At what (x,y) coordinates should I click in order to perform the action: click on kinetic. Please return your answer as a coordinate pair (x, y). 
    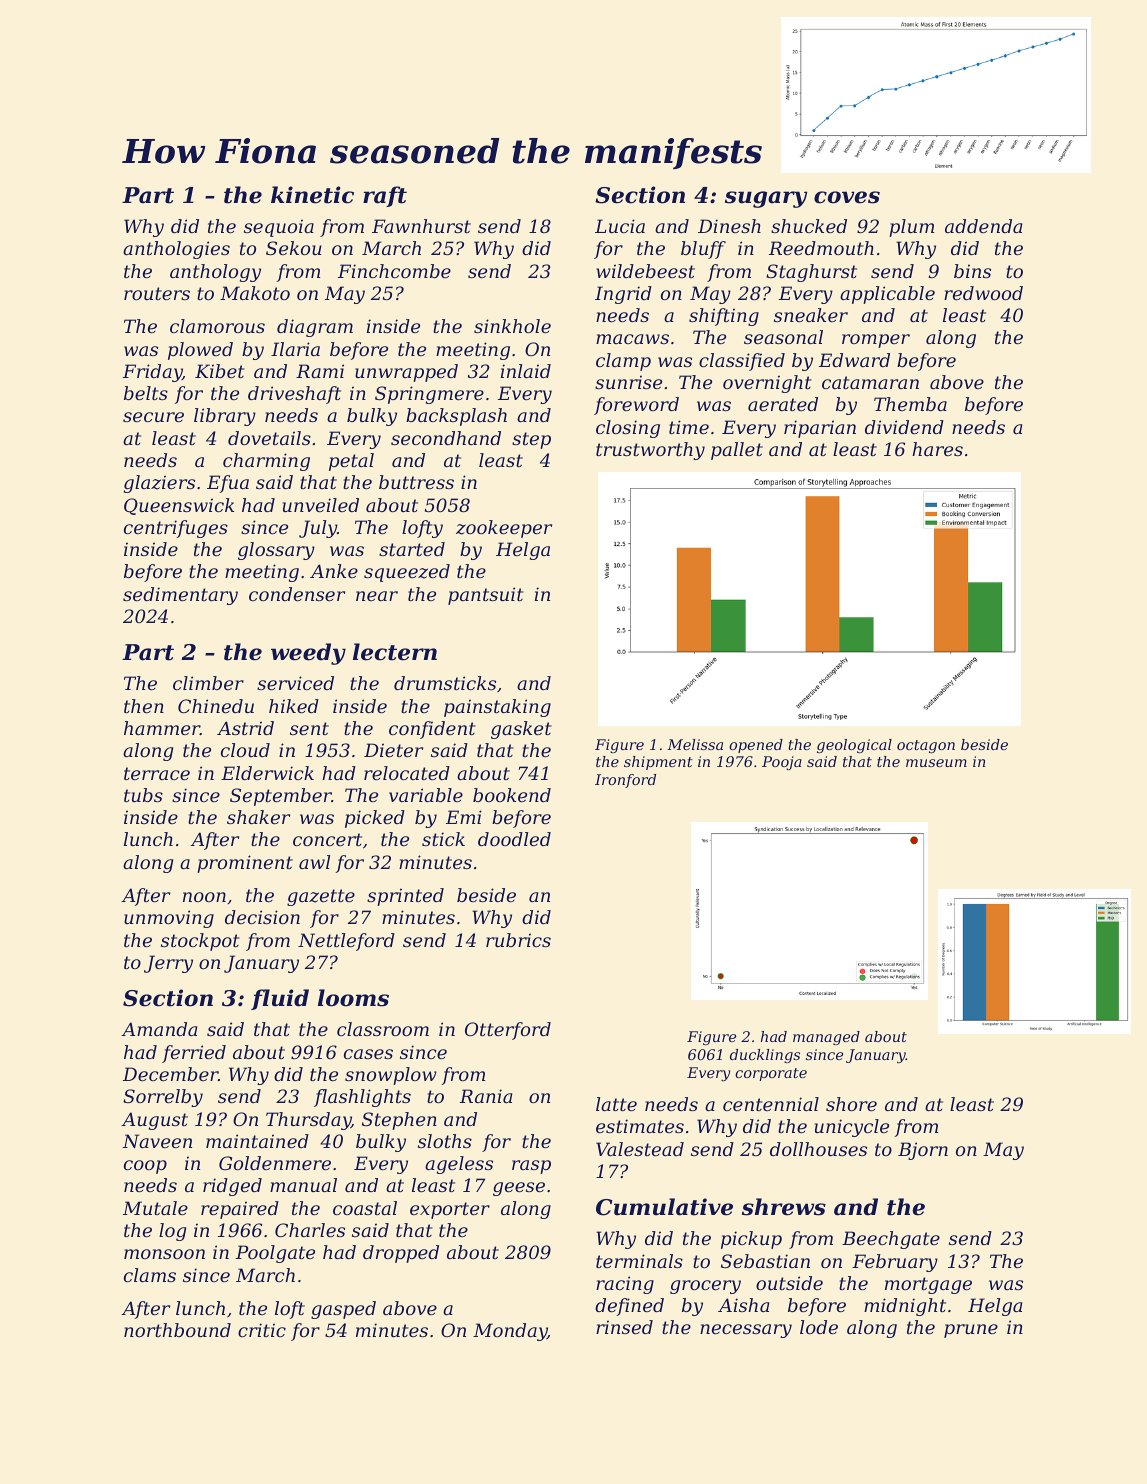
    Looking at the image, I should click on (312, 195).
